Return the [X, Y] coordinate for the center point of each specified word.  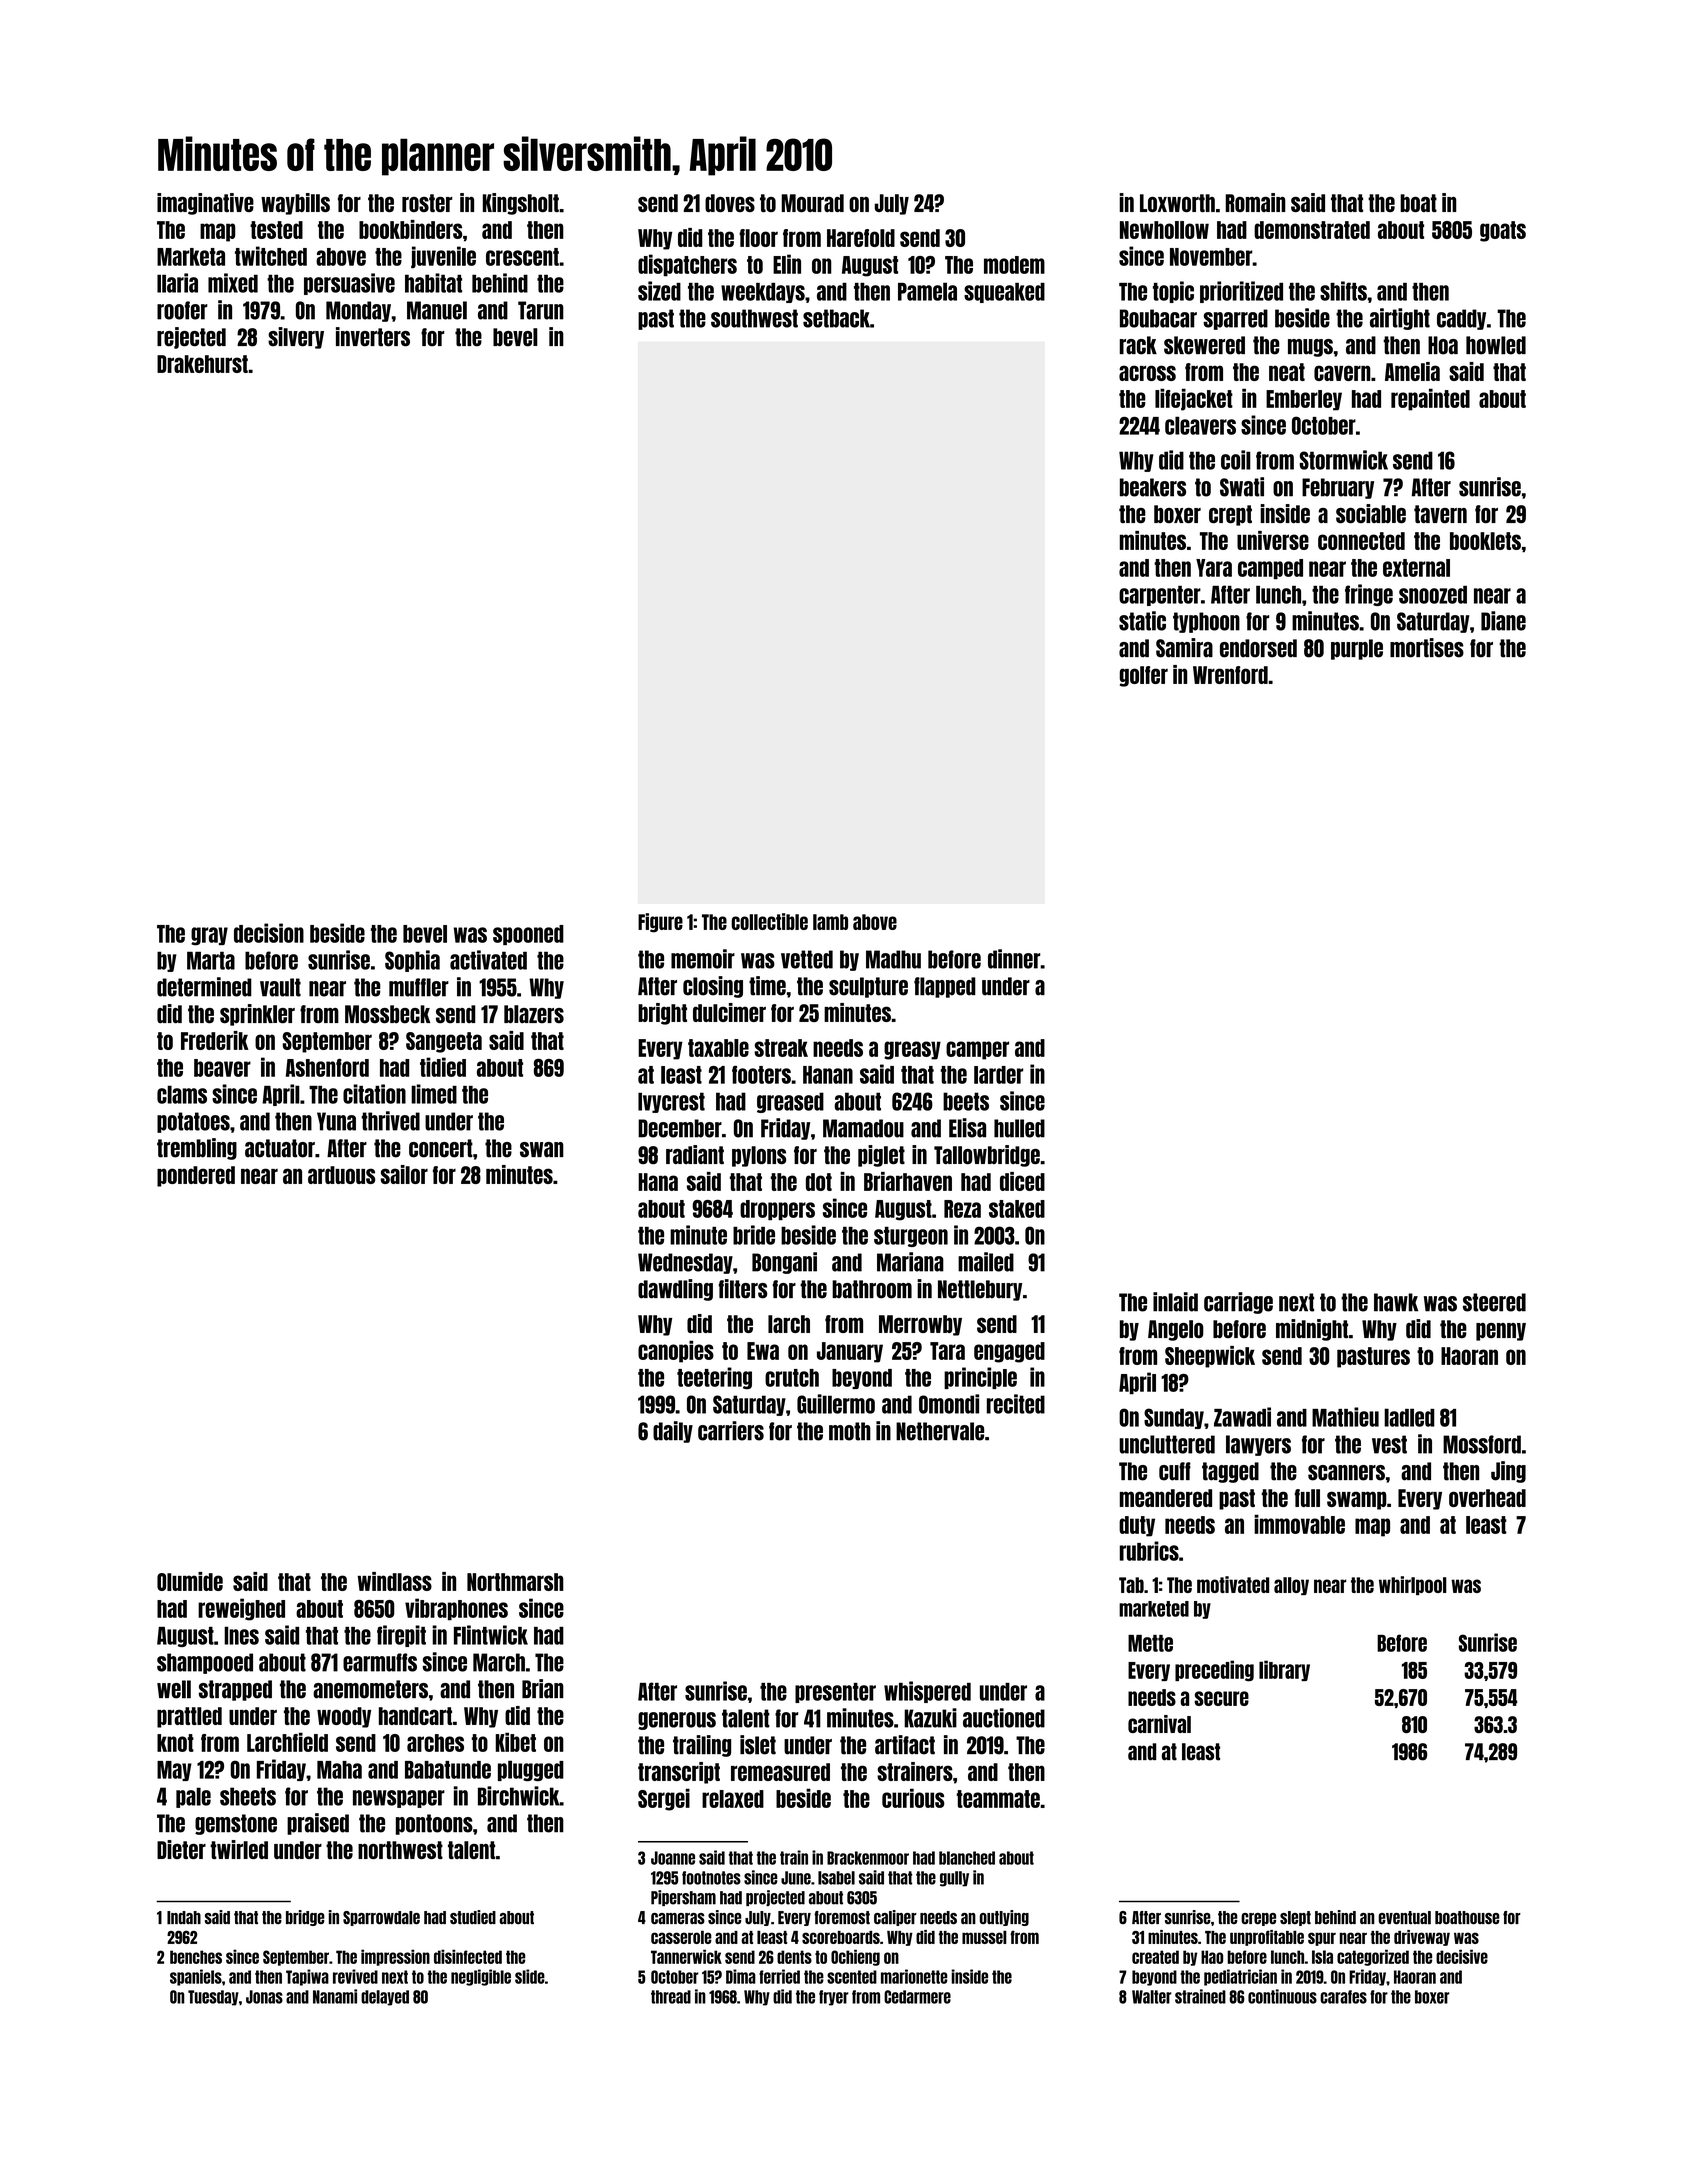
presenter [835, 1693]
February [1338, 488]
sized [659, 291]
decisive [1462, 1956]
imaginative [205, 204]
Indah [184, 1918]
